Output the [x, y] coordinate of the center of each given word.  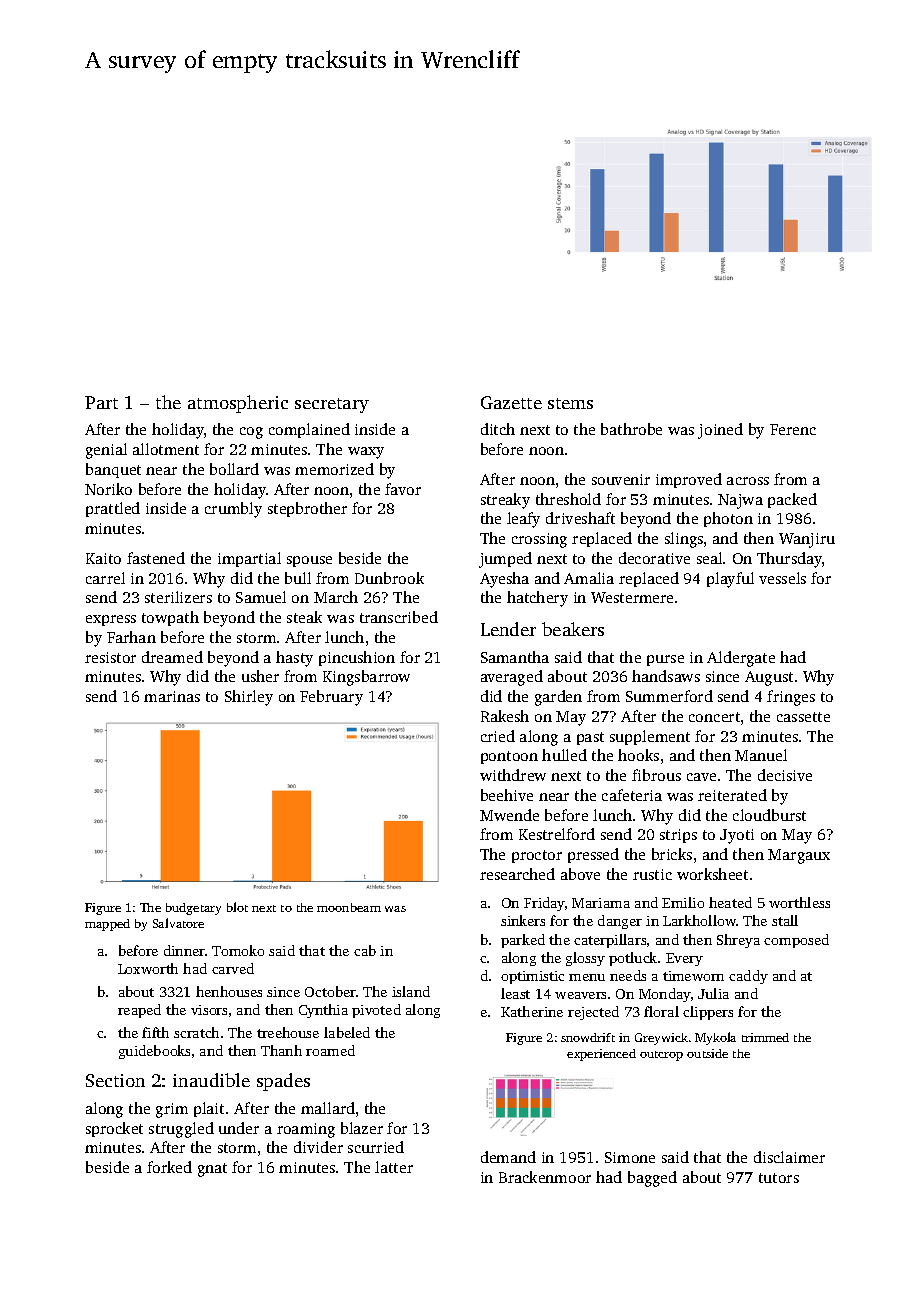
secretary [332, 405]
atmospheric [238, 404]
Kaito [103, 558]
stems [570, 403]
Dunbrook [389, 578]
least [515, 993]
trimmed [765, 1037]
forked [169, 1167]
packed [792, 500]
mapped [107, 925]
